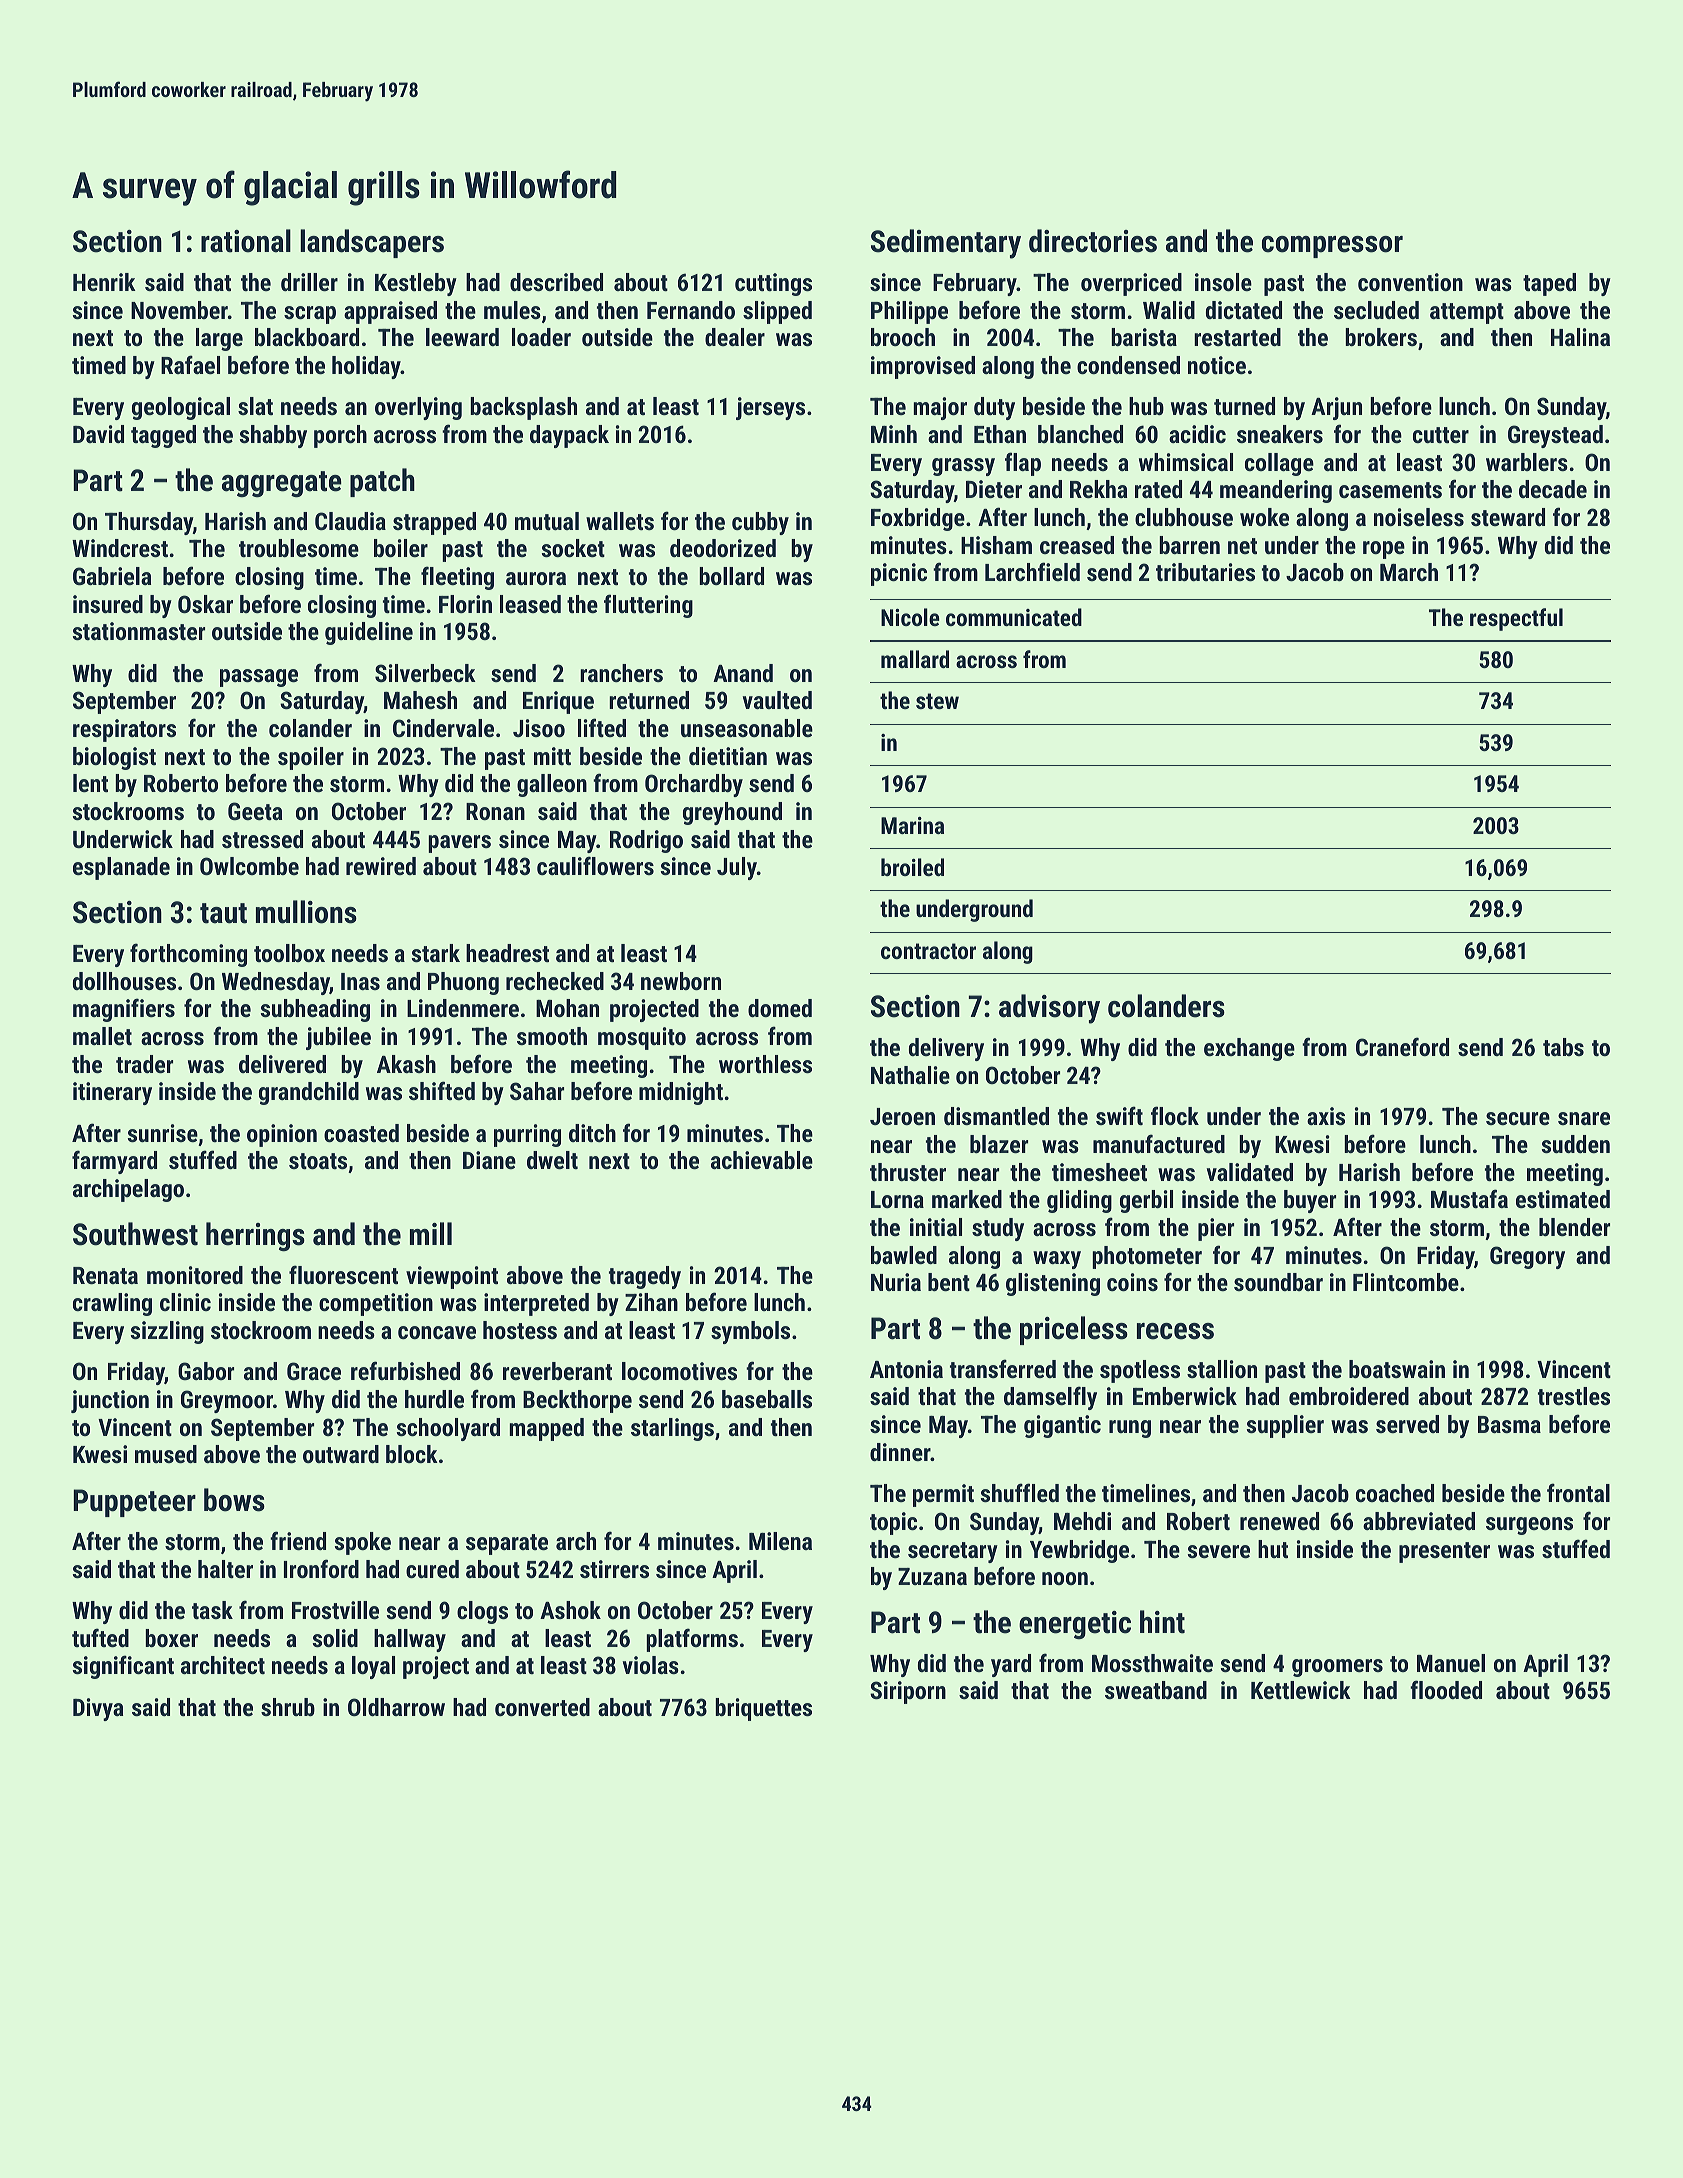  Describe the element at coordinates (121, 868) in the document. I see `esplanade` at that location.
